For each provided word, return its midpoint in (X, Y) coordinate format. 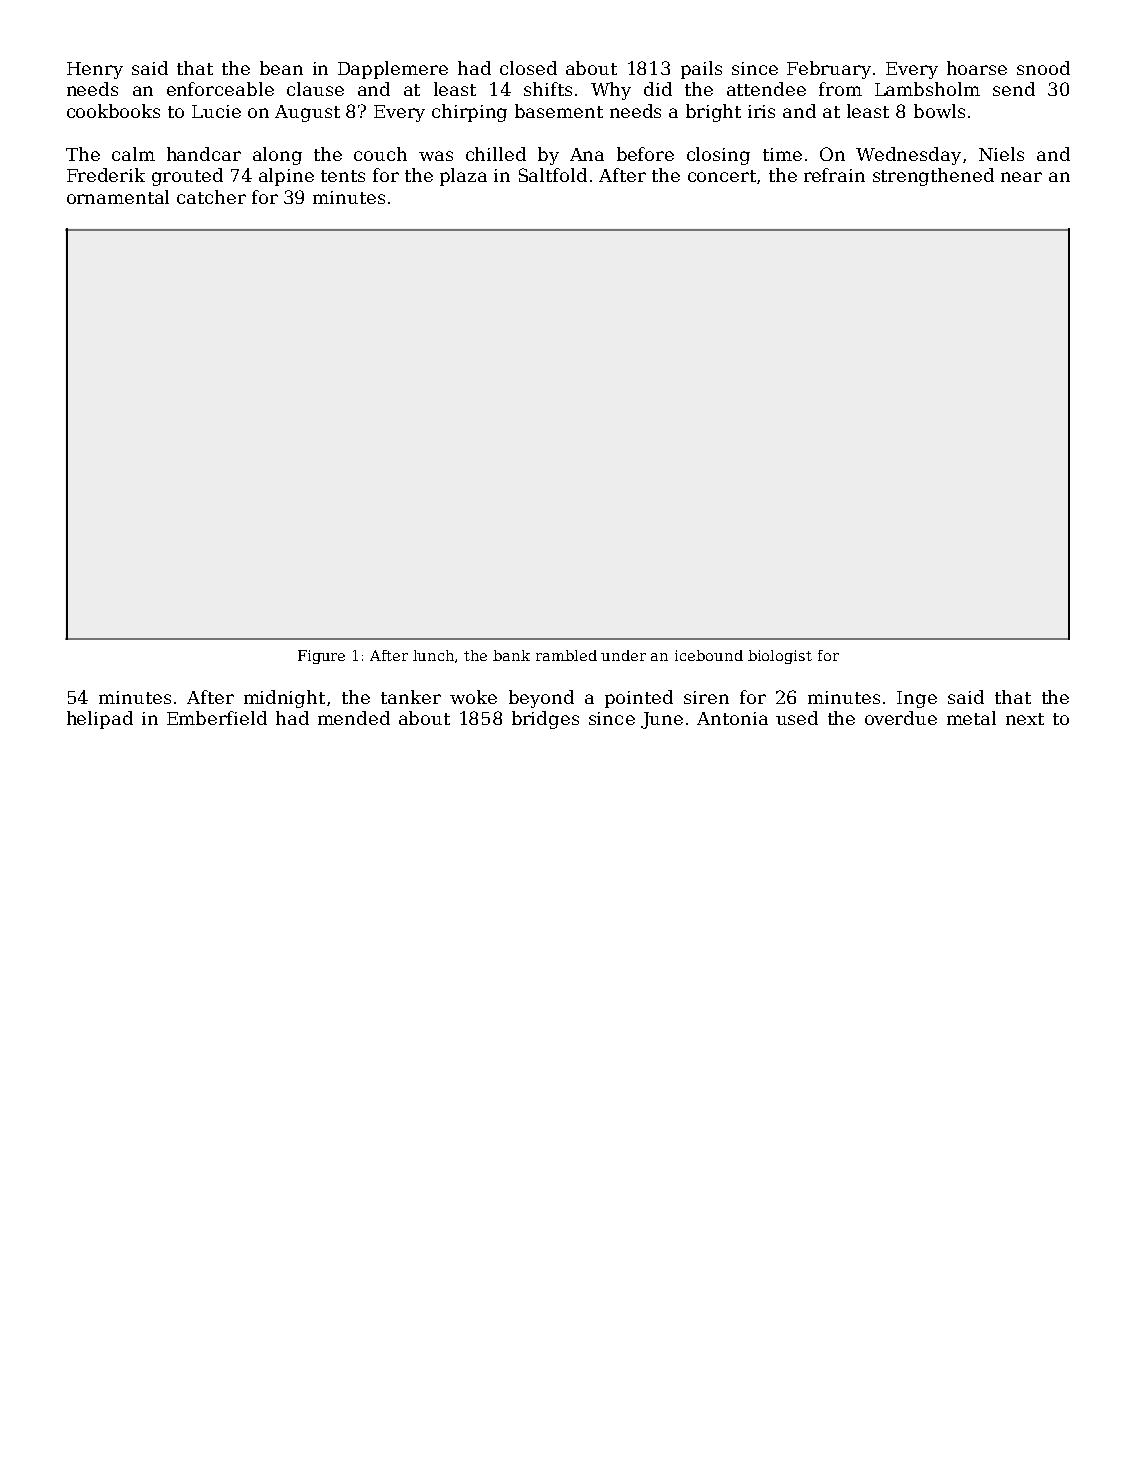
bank (511, 655)
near (1021, 177)
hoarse (977, 68)
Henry (95, 70)
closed (528, 68)
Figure (321, 657)
